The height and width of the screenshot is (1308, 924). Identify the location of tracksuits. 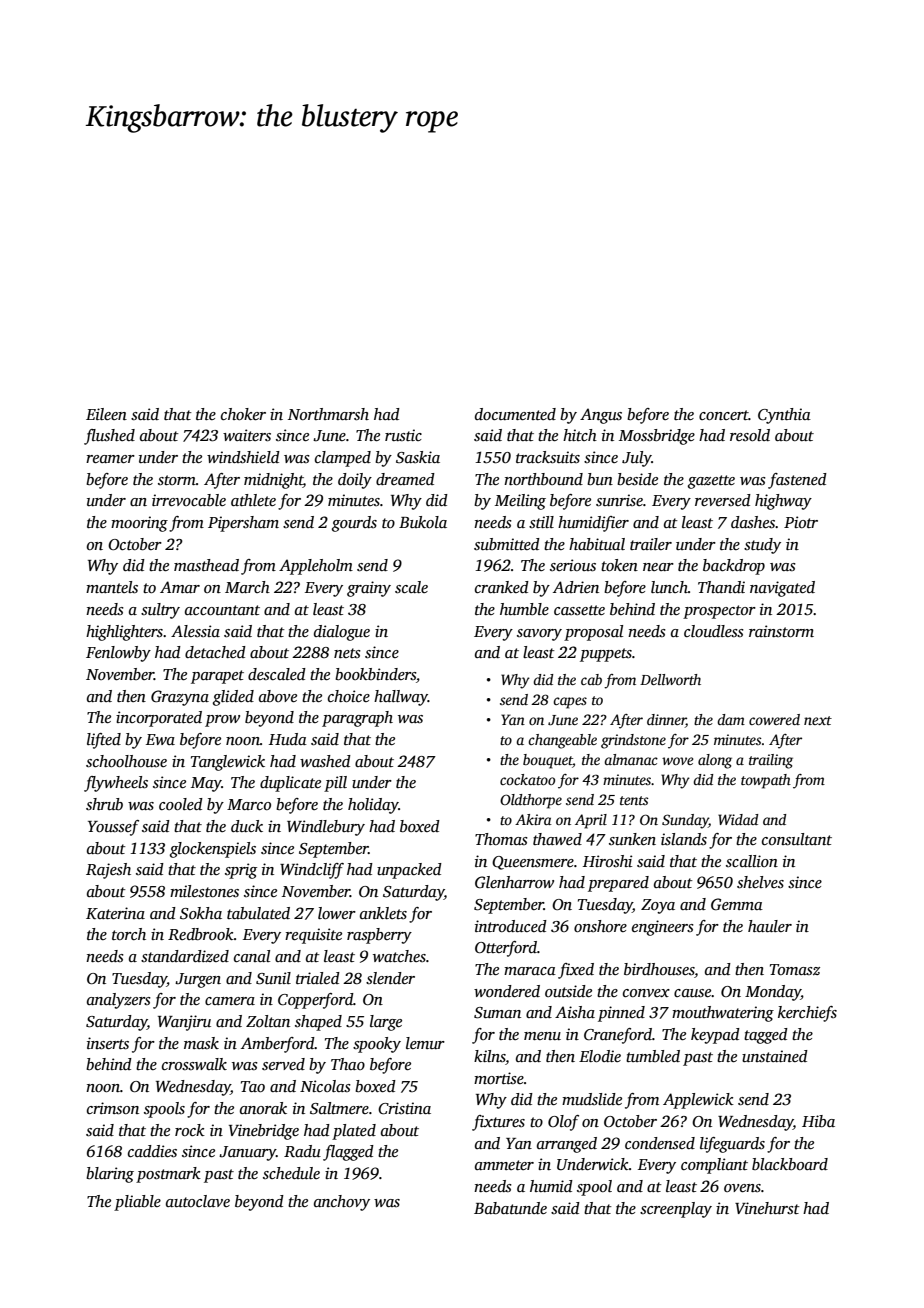
(548, 457).
